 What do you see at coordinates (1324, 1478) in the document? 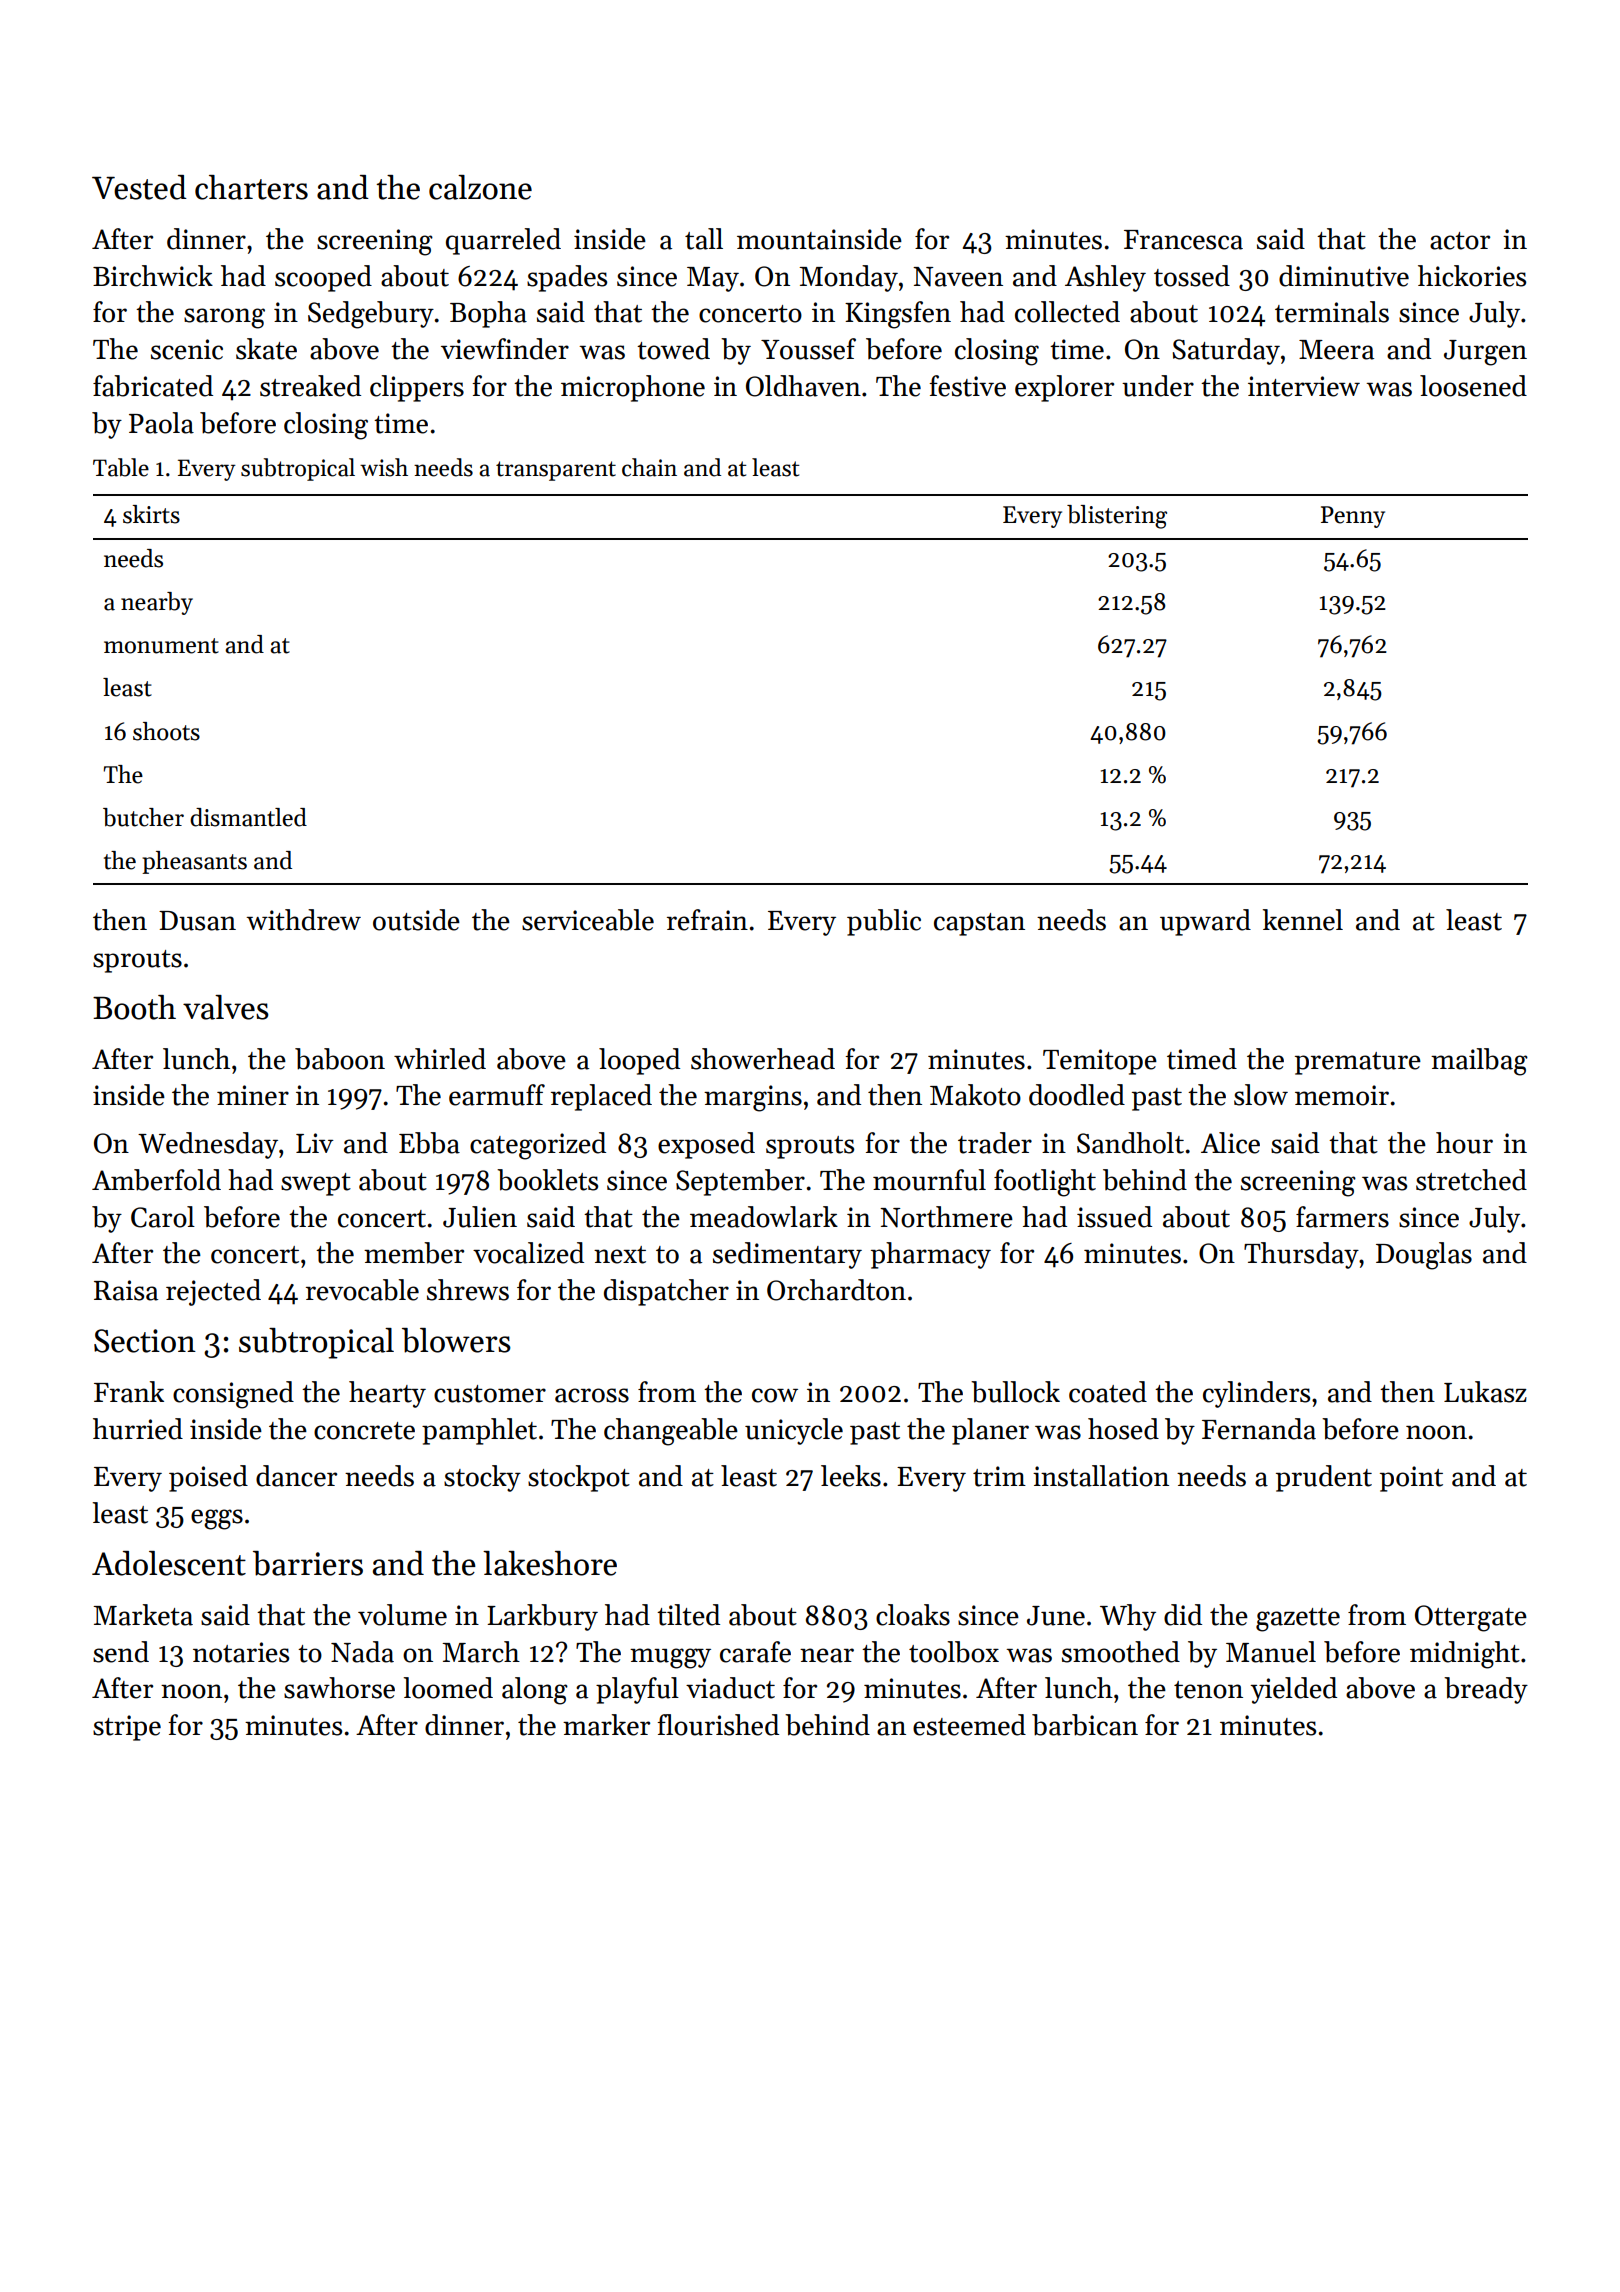
I see `prudent` at bounding box center [1324, 1478].
